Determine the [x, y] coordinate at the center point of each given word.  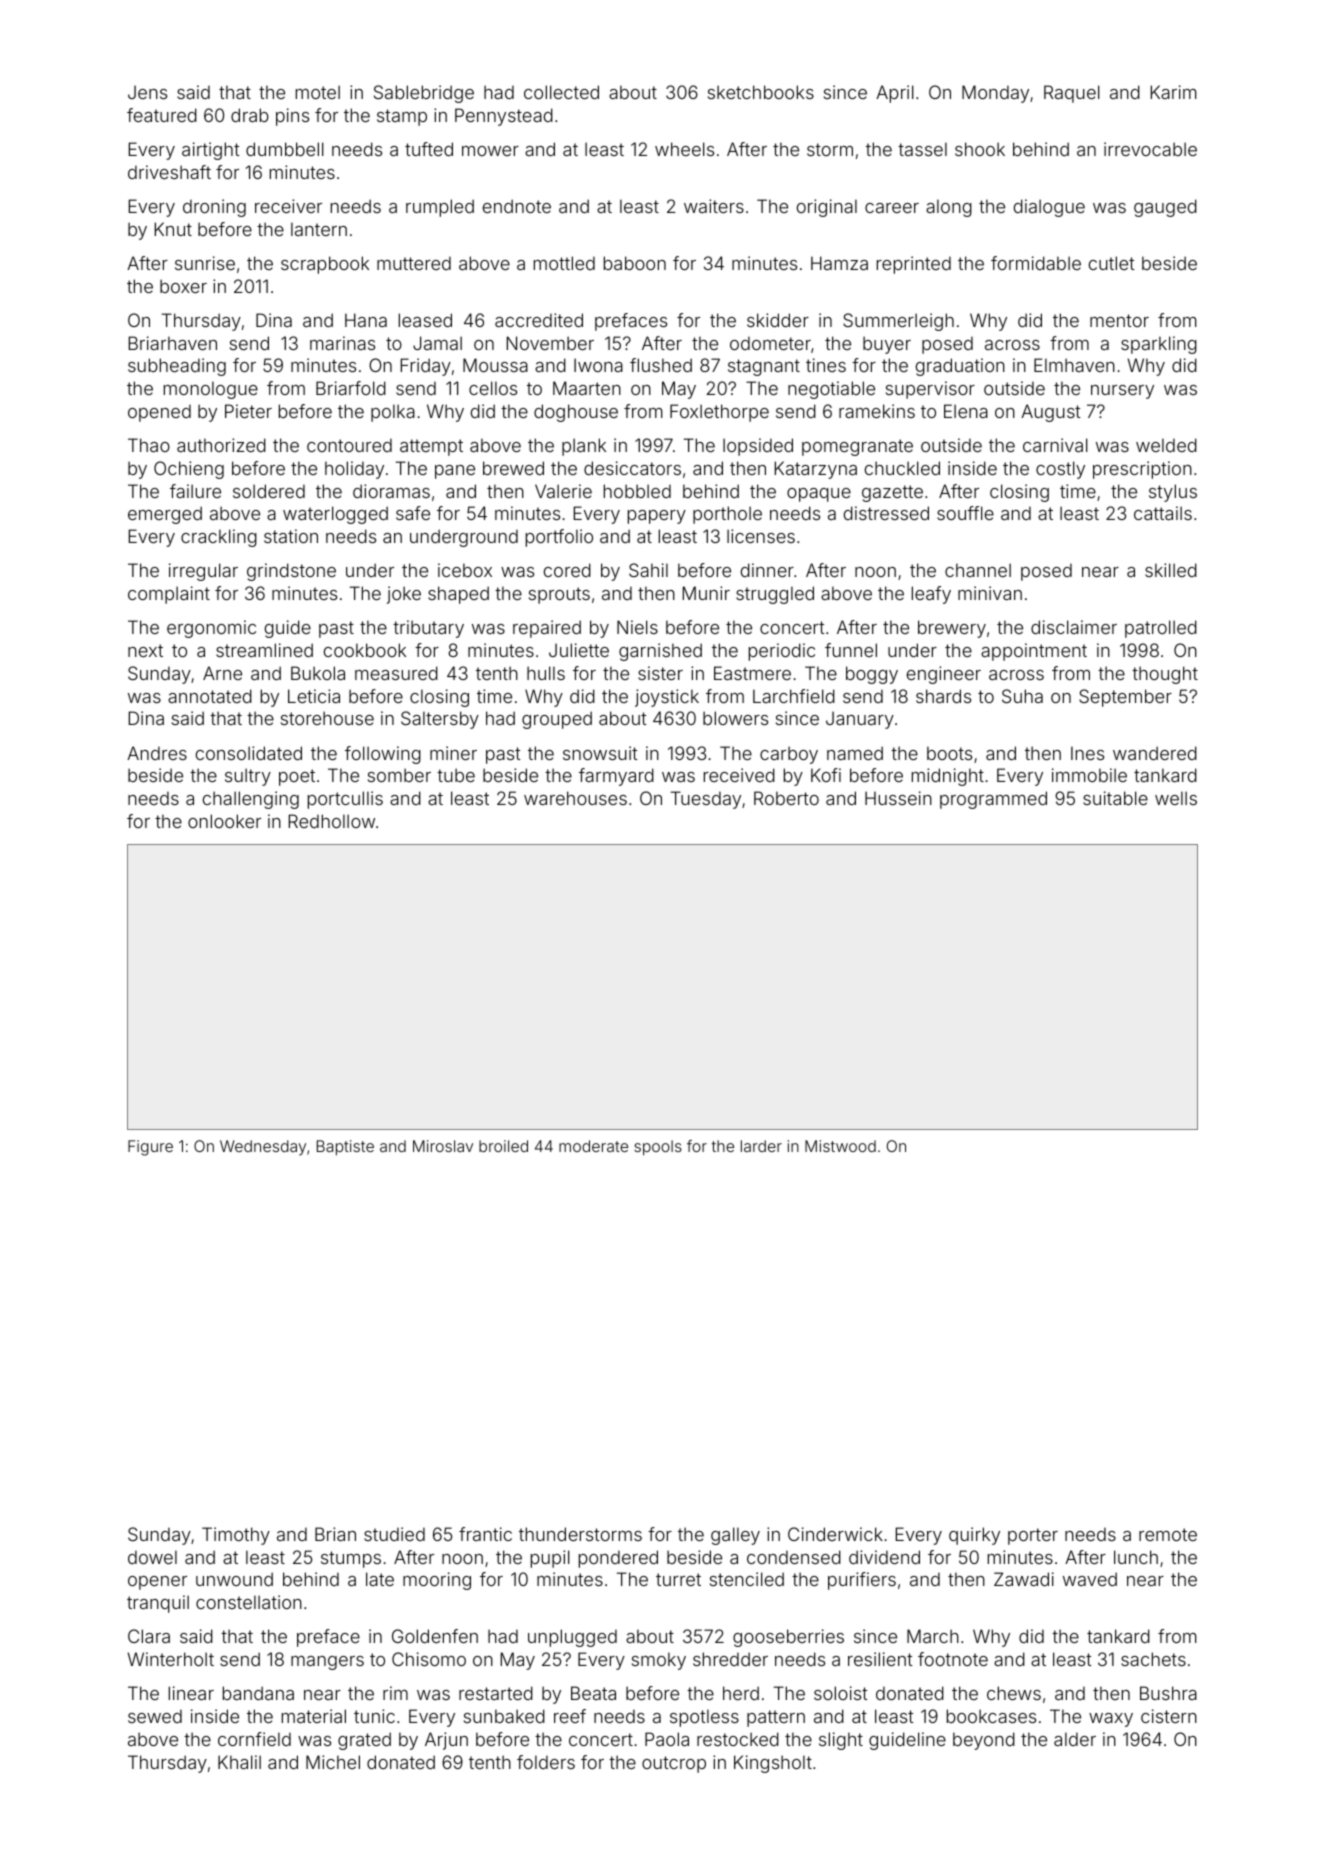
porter [1033, 1536]
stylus [1173, 493]
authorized [221, 445]
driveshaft [169, 172]
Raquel [1072, 94]
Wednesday [263, 1148]
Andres [157, 753]
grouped [557, 720]
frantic [485, 1534]
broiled [503, 1146]
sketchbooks [761, 92]
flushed [661, 365]
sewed [155, 1716]
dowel [152, 1557]
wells [1176, 798]
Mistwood [840, 1146]
